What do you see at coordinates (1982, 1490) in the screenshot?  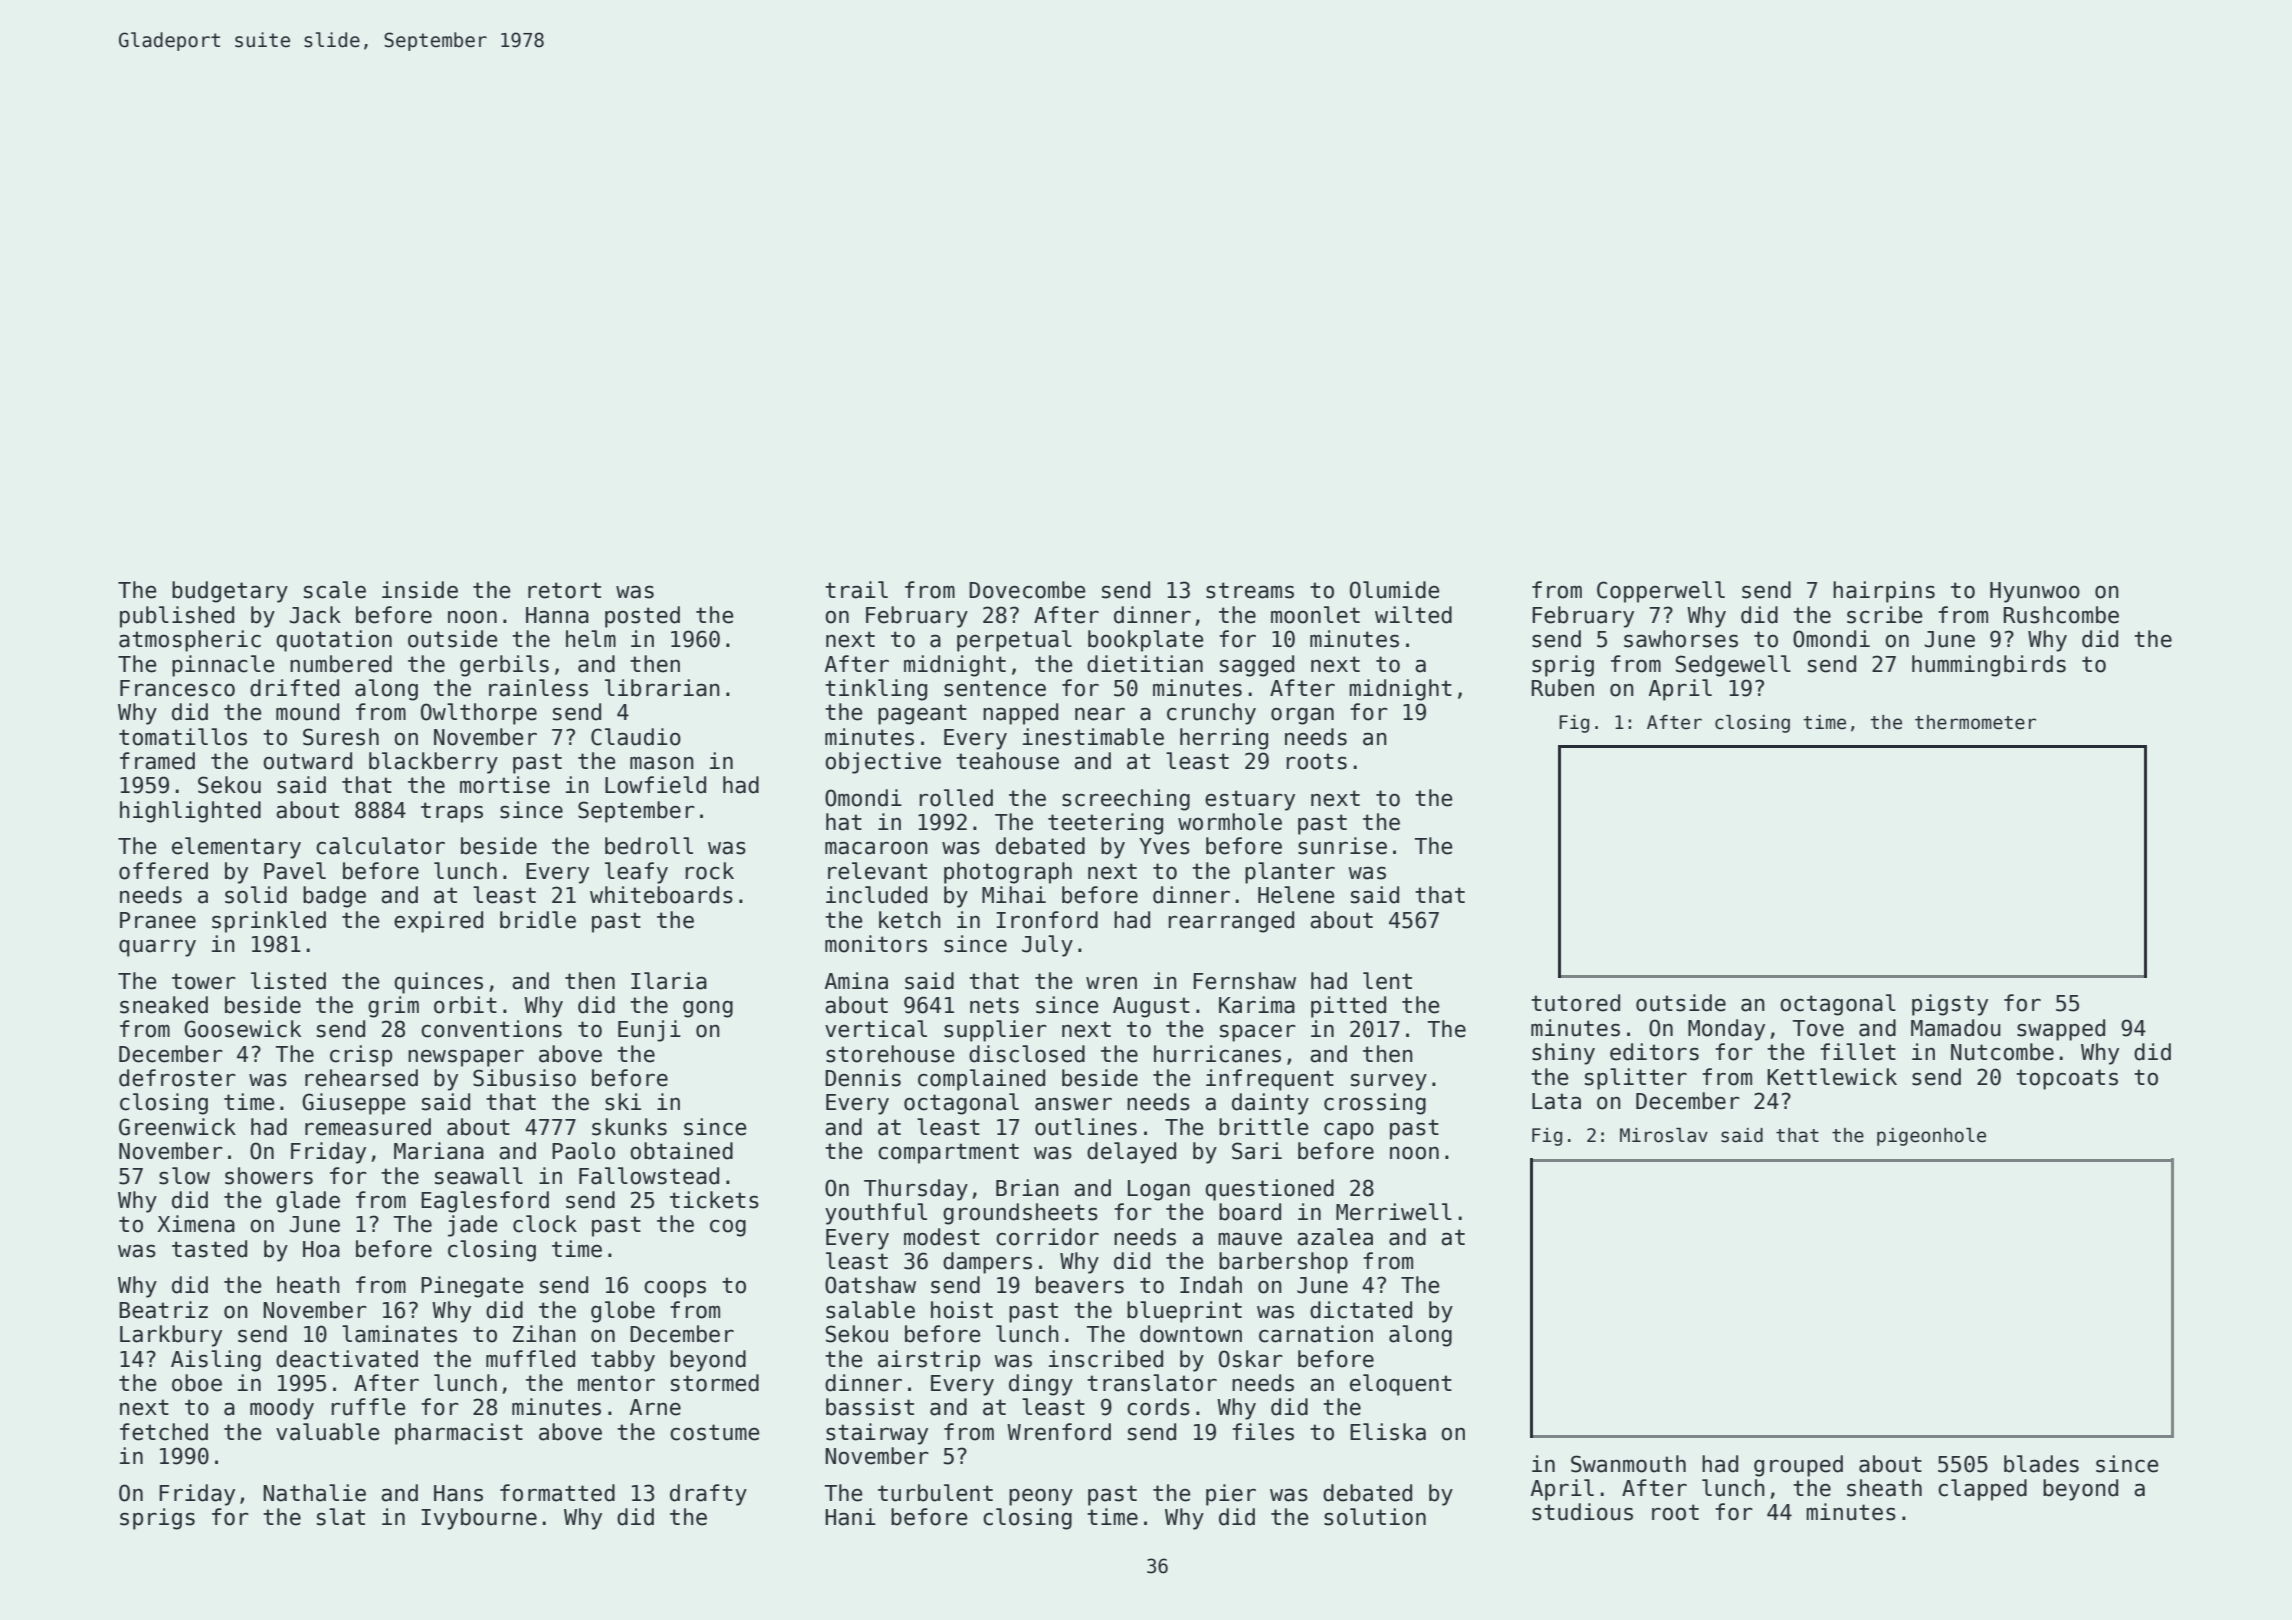 I see `clapped` at bounding box center [1982, 1490].
